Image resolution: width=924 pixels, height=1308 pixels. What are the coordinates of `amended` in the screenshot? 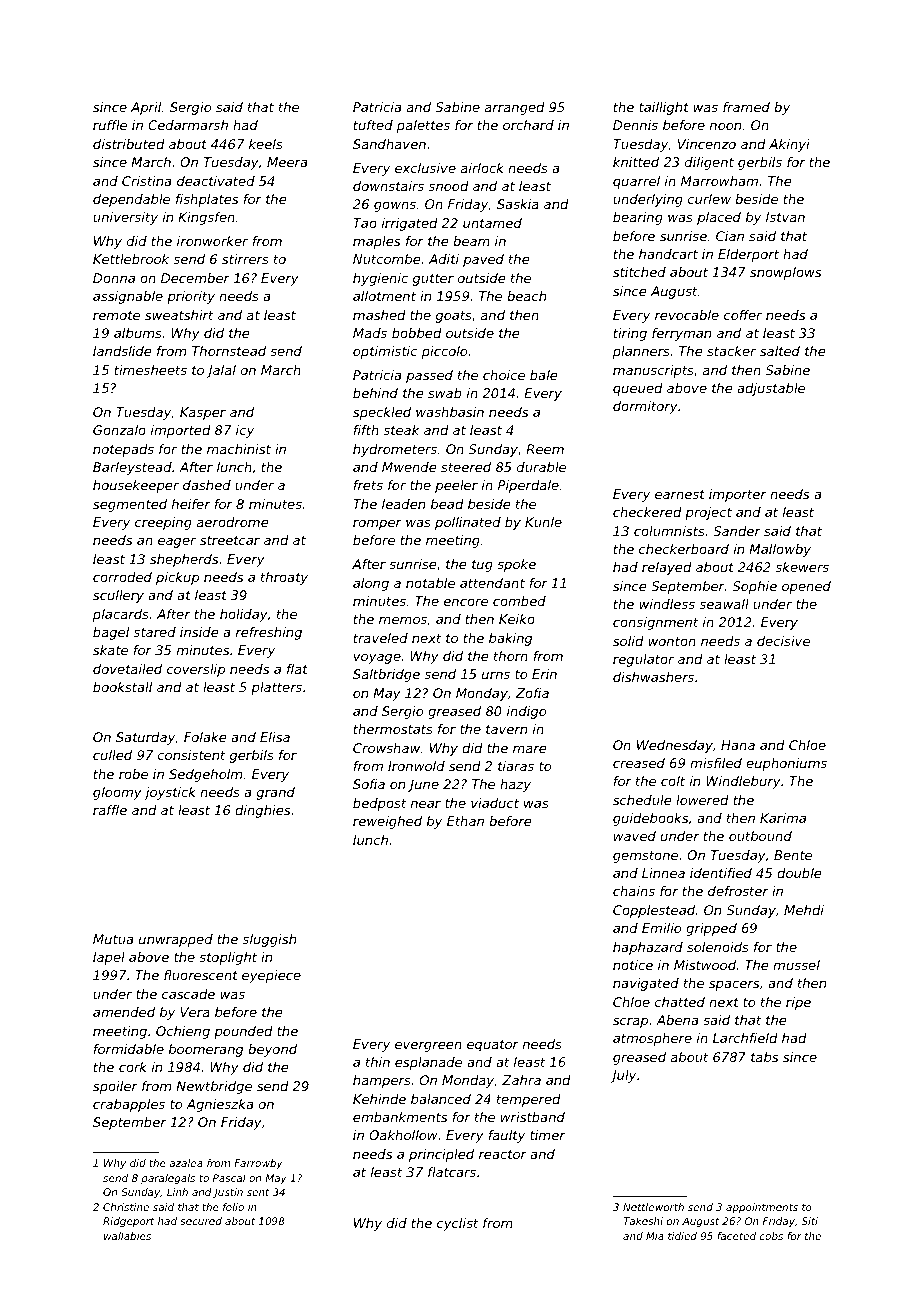 It's located at (124, 1012).
